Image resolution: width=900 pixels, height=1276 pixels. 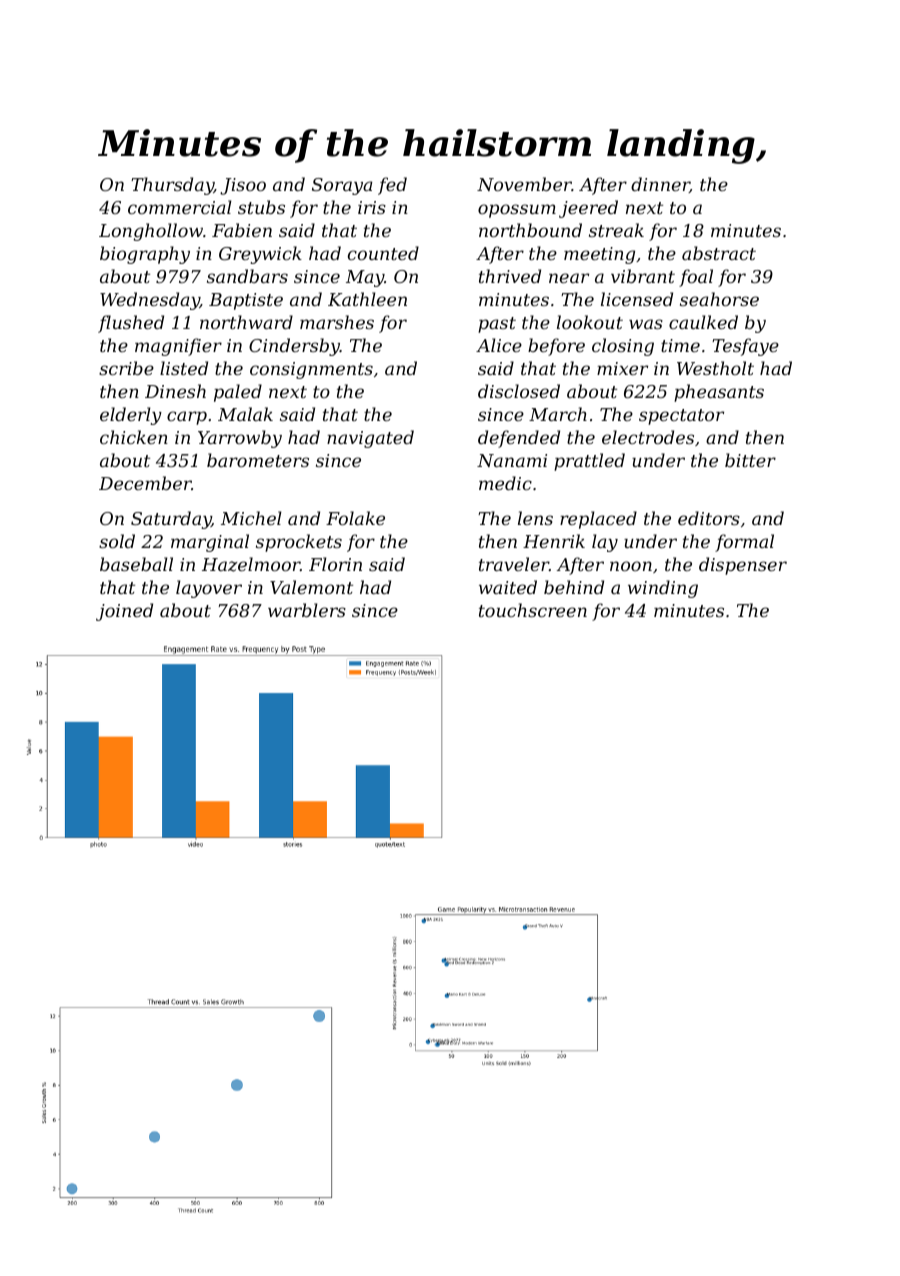 What do you see at coordinates (246, 301) in the screenshot?
I see `Baptiste` at bounding box center [246, 301].
